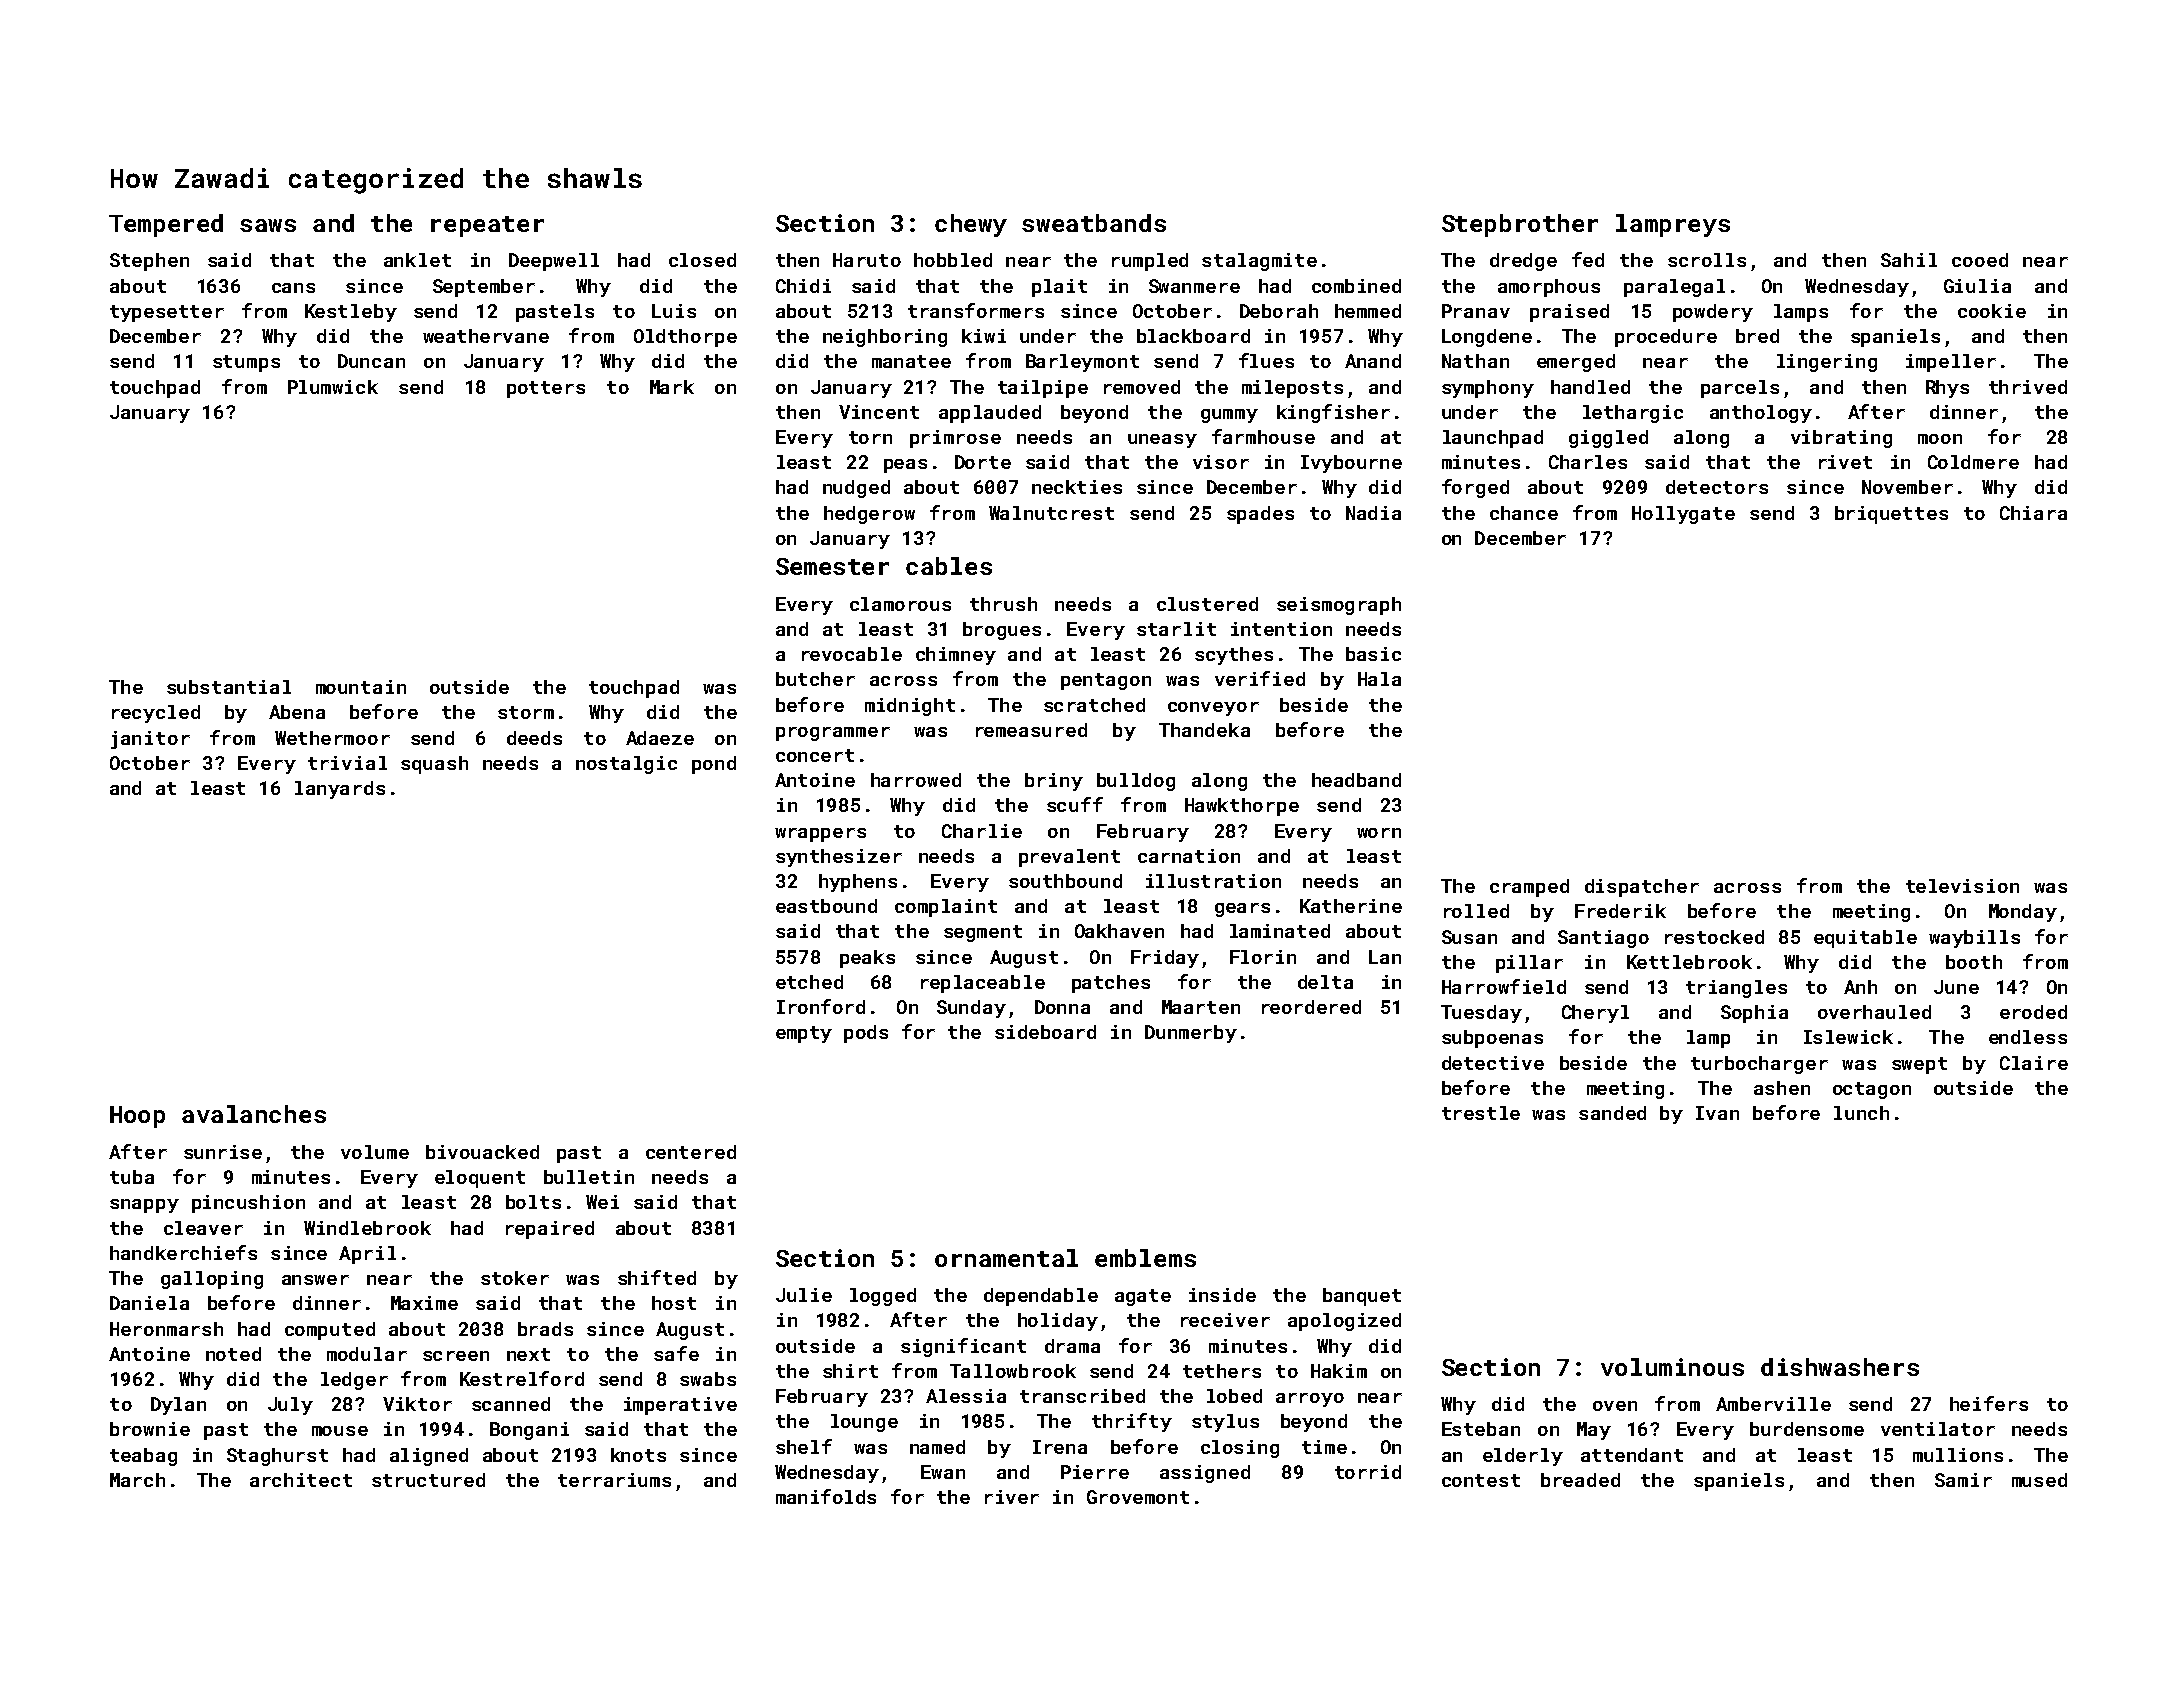 This screenshot has height=1683, width=2178. I want to click on June, so click(1956, 987).
